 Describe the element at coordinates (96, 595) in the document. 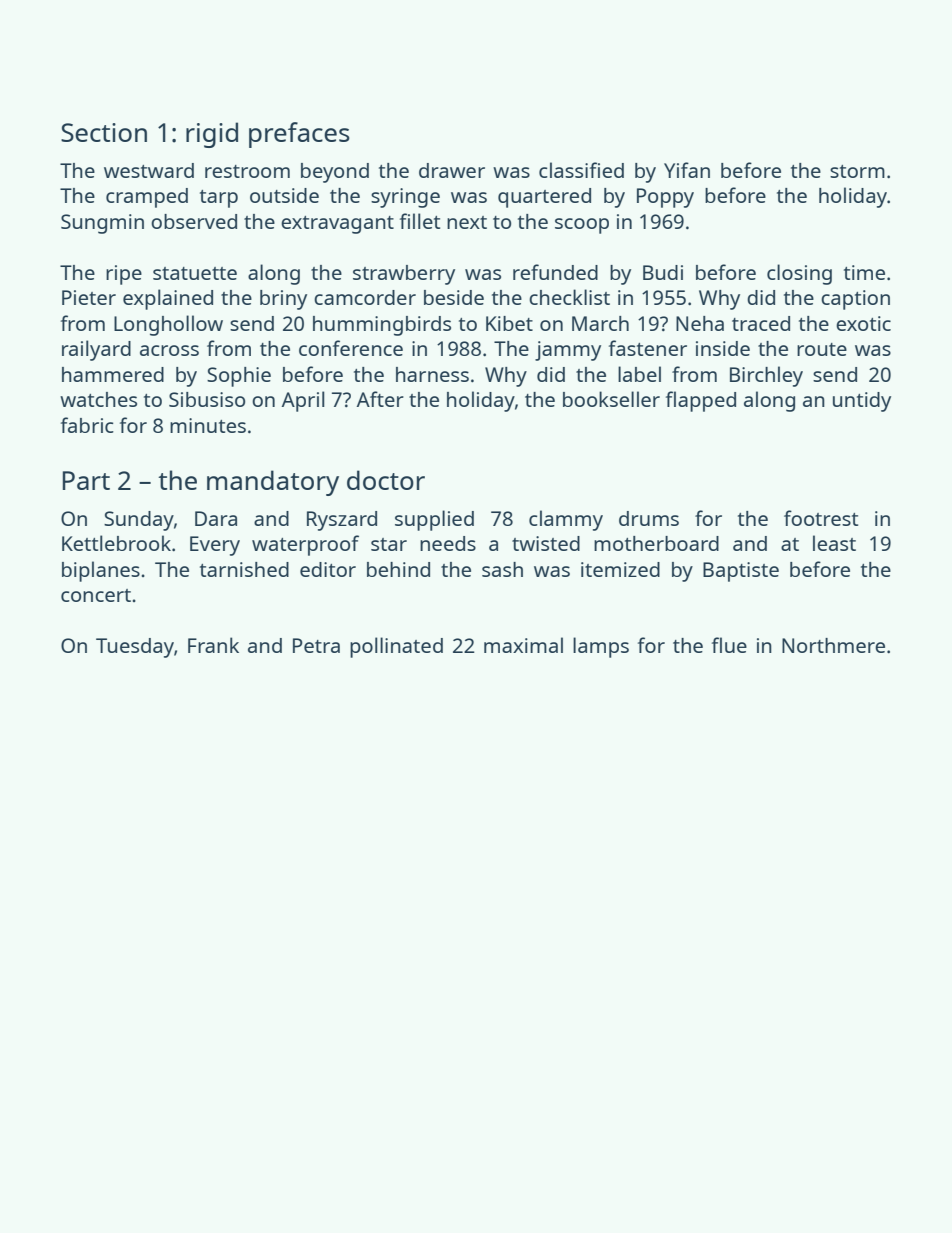

I see `concert` at that location.
